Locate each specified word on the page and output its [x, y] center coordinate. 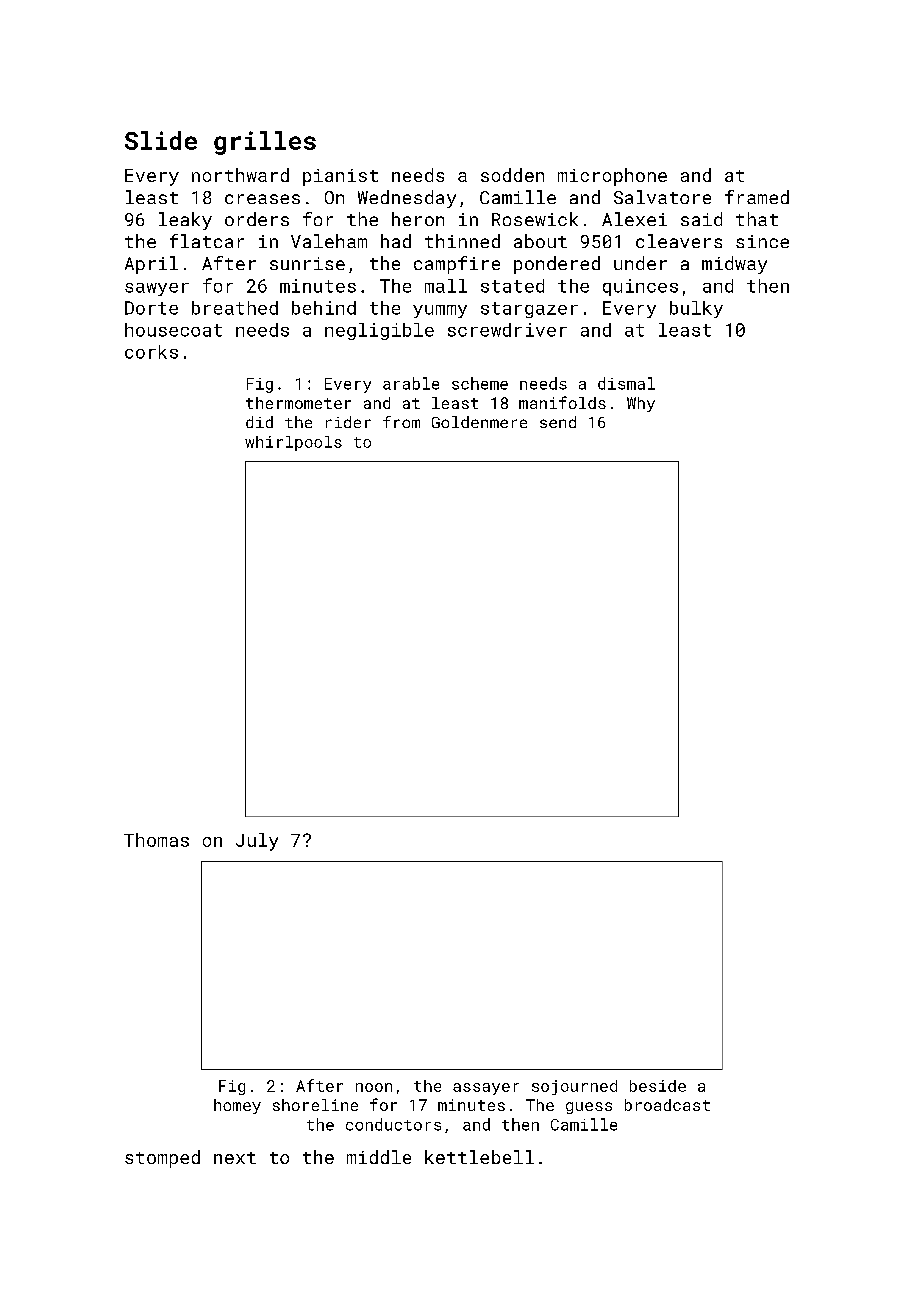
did [259, 422]
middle [379, 1157]
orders [257, 219]
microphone [612, 177]
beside [658, 1086]
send [558, 422]
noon [374, 1087]
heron [418, 219]
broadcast [667, 1105]
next [235, 1158]
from [401, 422]
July [257, 842]
